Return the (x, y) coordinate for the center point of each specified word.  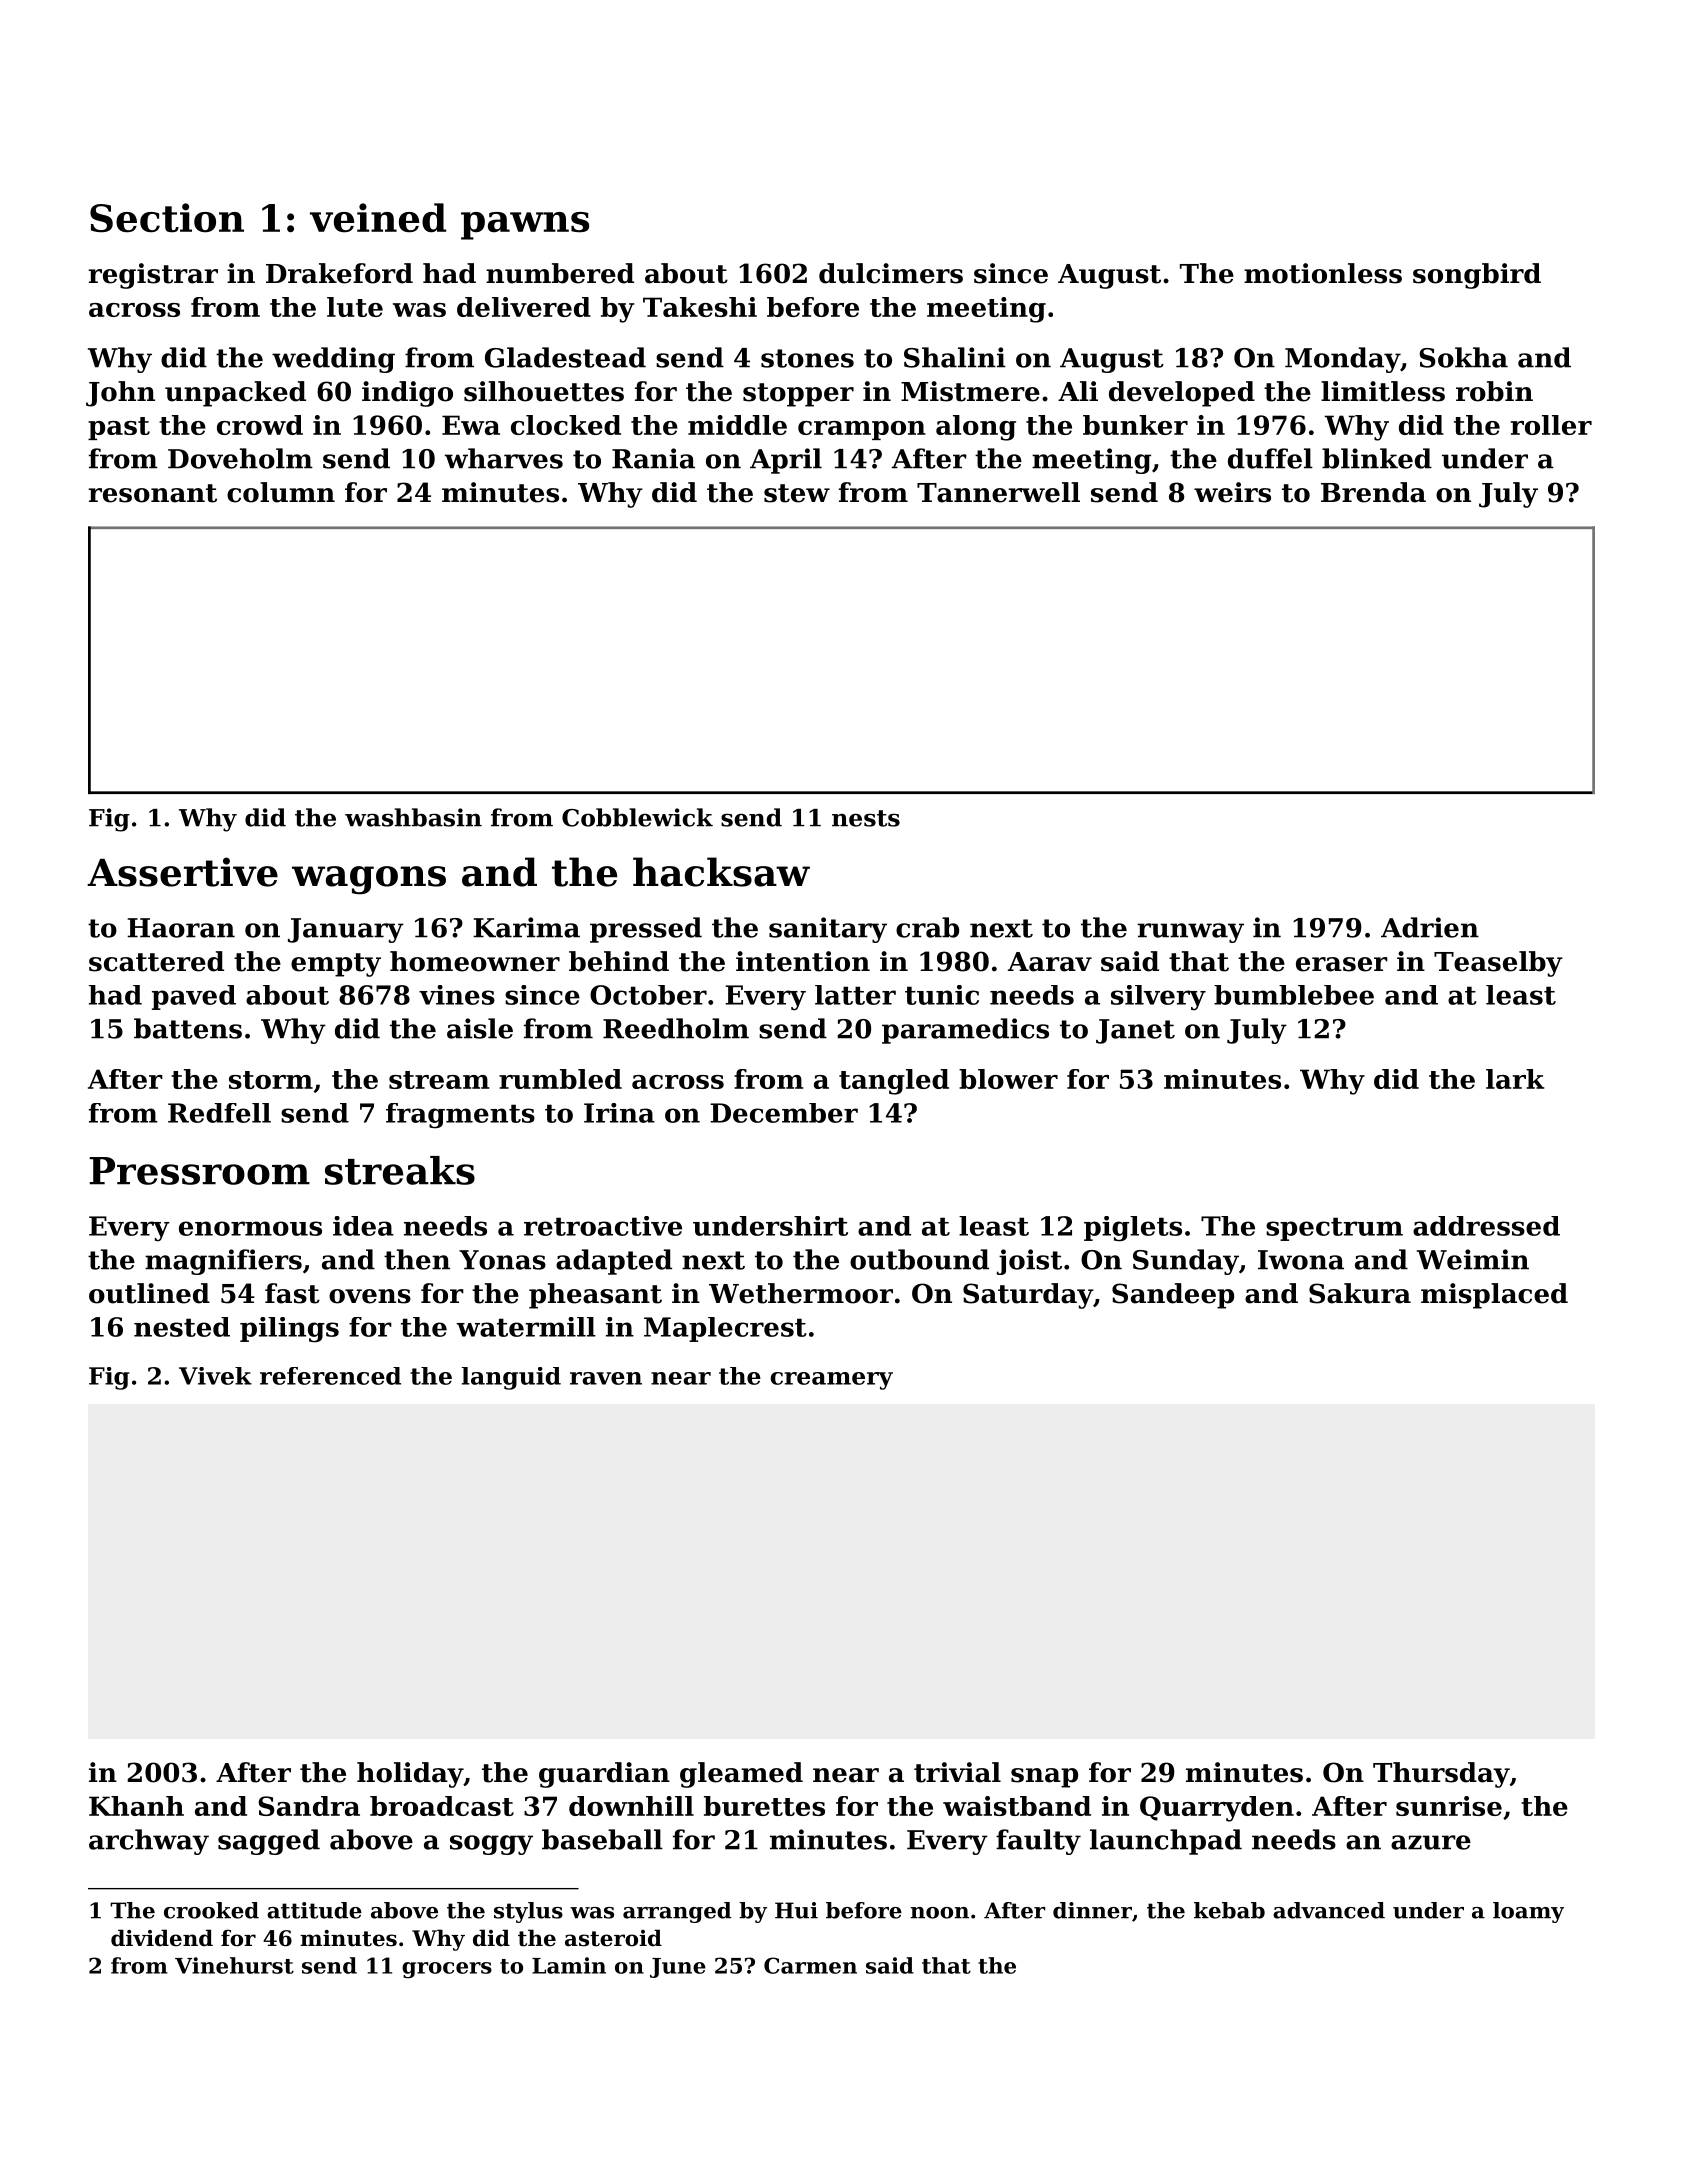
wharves (504, 458)
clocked (566, 425)
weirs (1232, 492)
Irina (619, 1113)
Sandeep (1173, 1296)
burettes (764, 1806)
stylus (528, 1912)
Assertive (182, 872)
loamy (1528, 1912)
